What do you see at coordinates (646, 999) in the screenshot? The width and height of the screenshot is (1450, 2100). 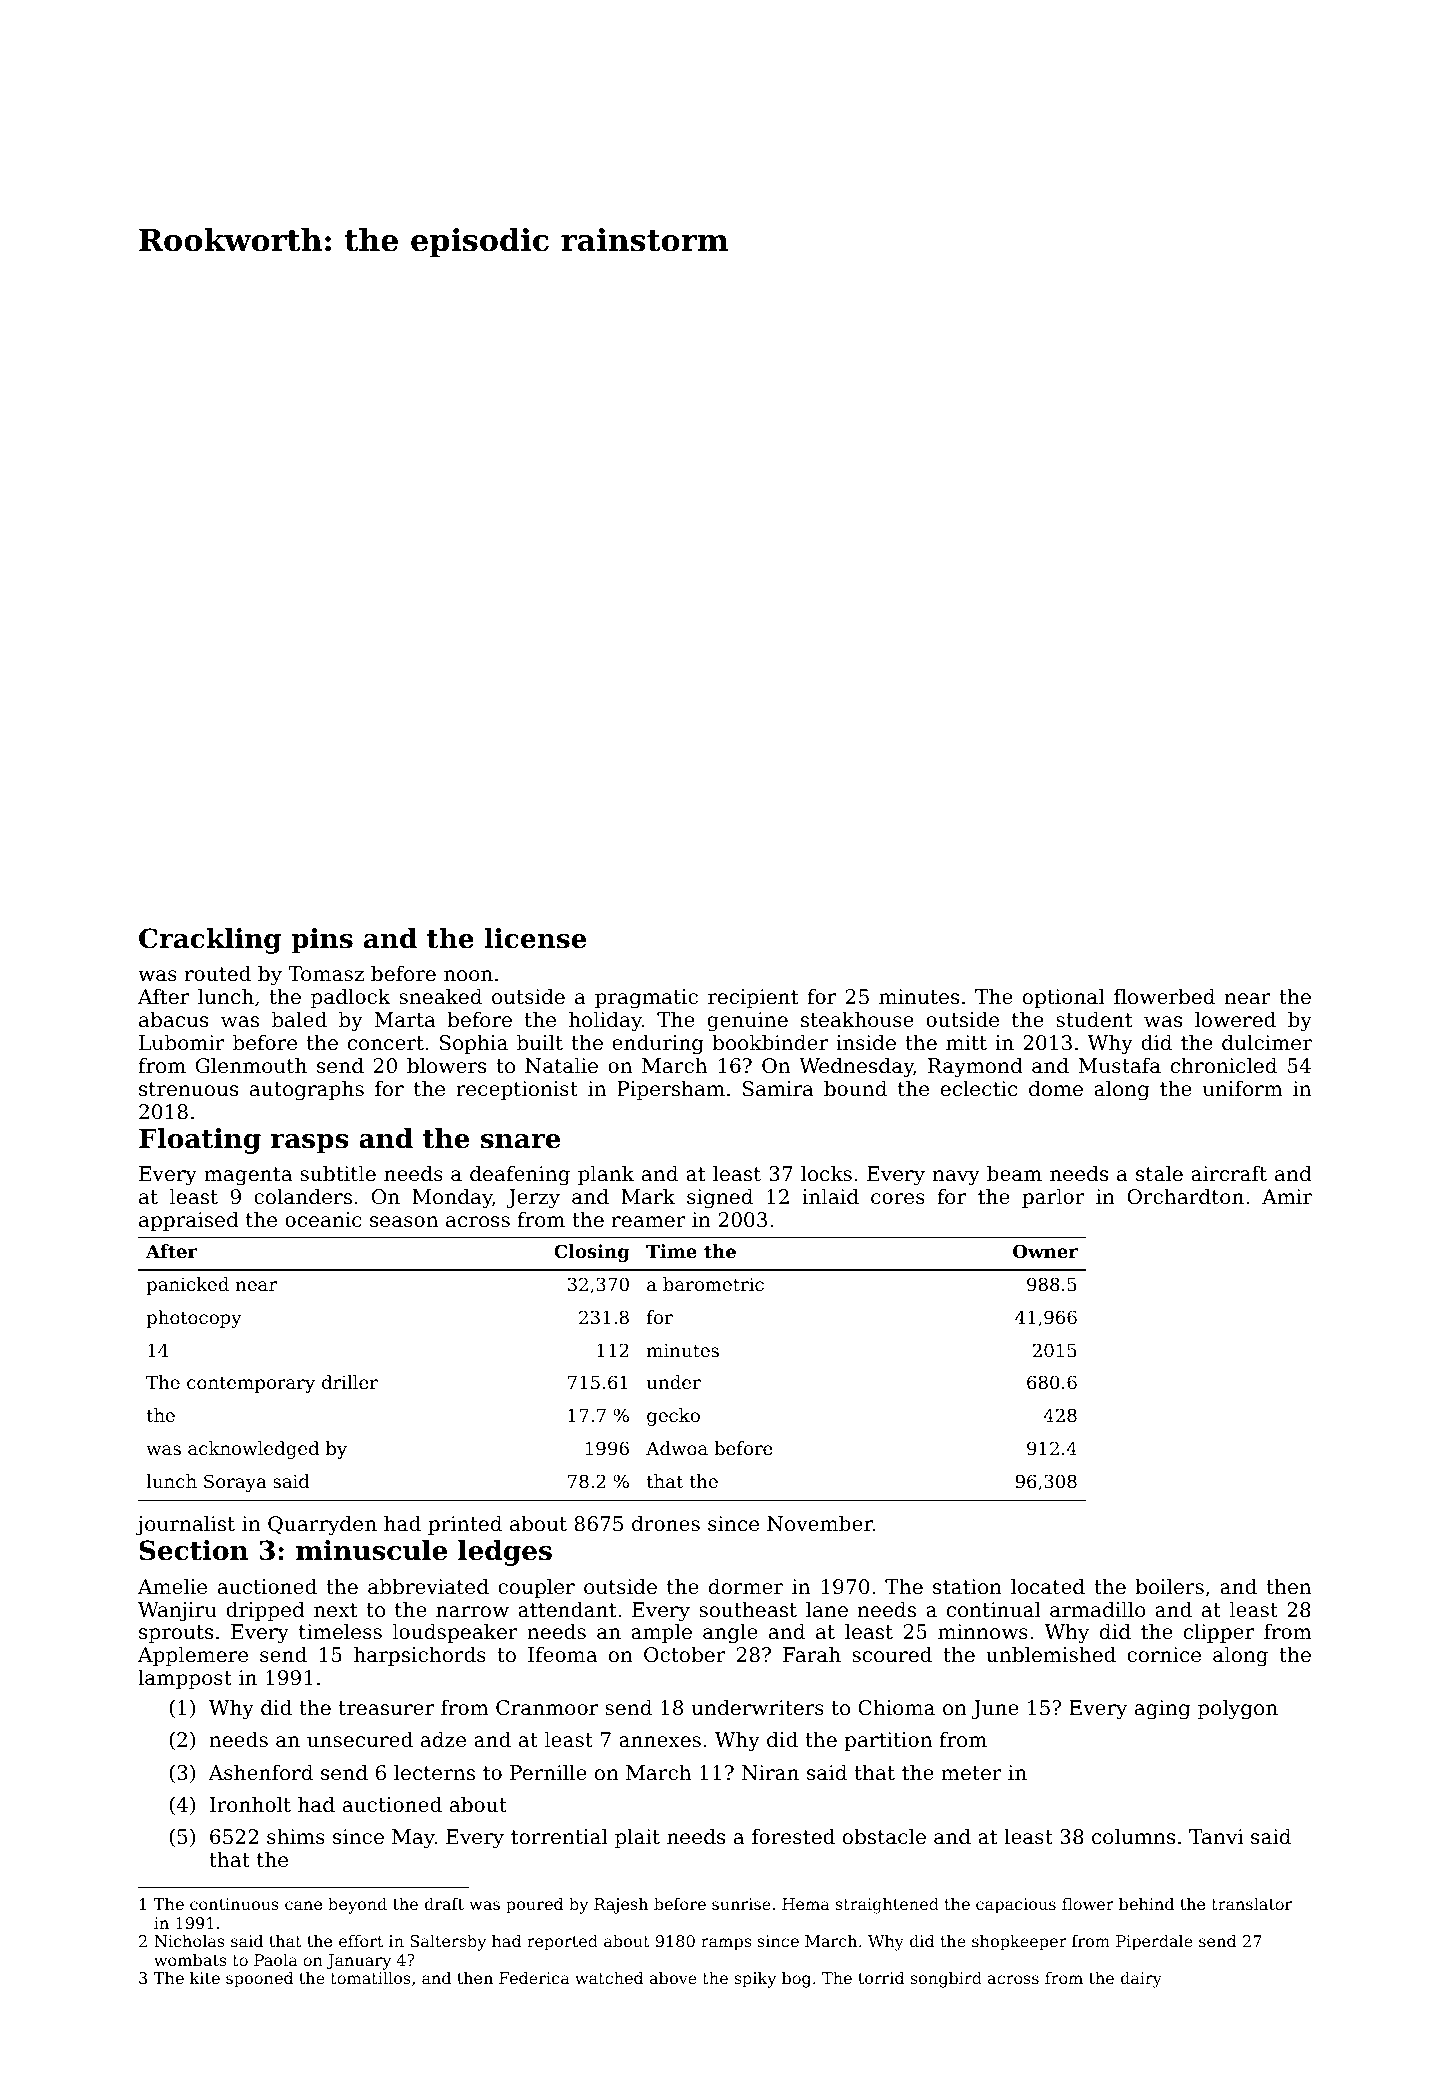 I see `pragmatic` at bounding box center [646, 999].
